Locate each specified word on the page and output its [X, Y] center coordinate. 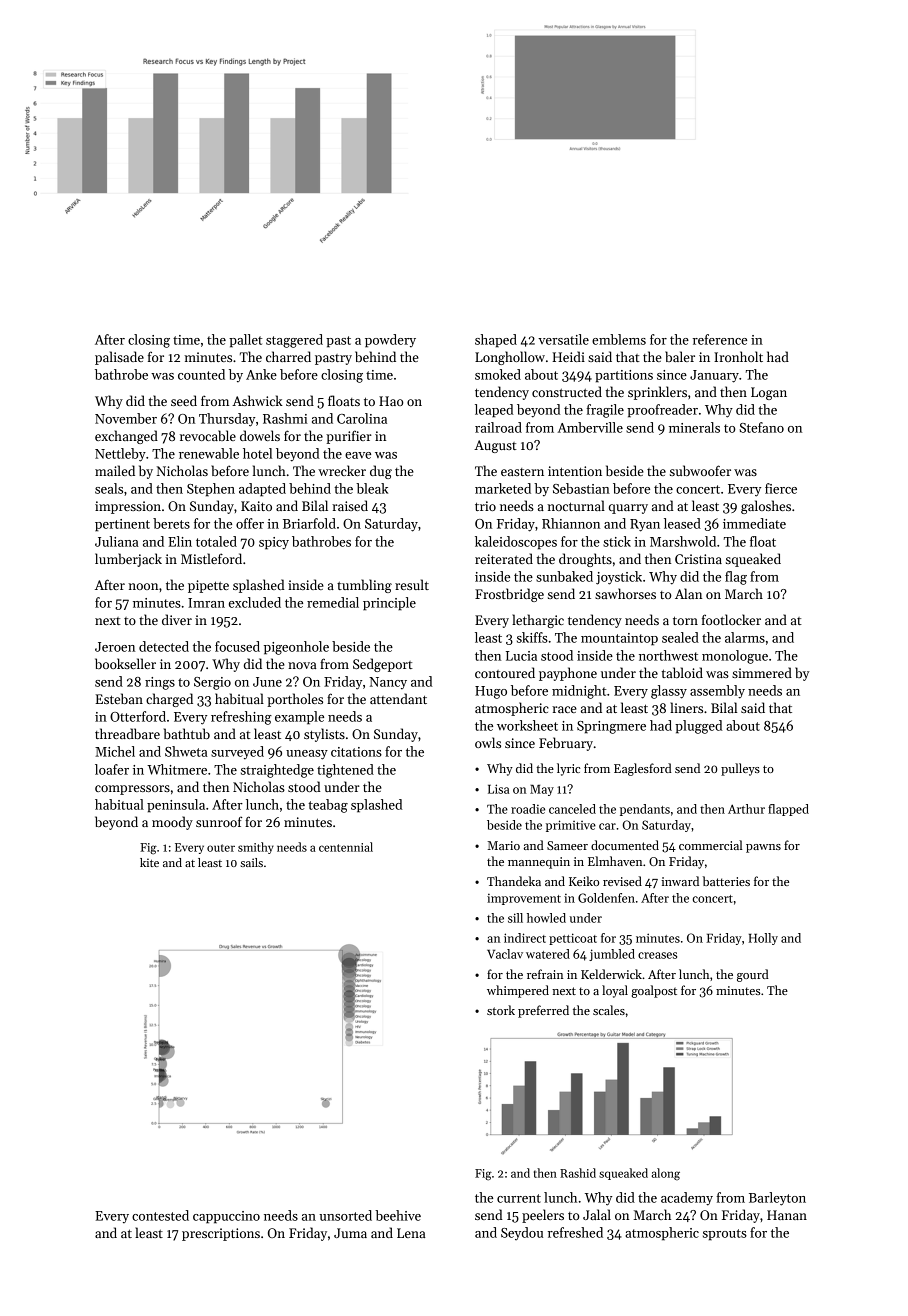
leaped [494, 411]
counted [201, 374]
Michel [115, 751]
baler [680, 356]
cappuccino [226, 1217]
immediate [754, 523]
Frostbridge [509, 595]
